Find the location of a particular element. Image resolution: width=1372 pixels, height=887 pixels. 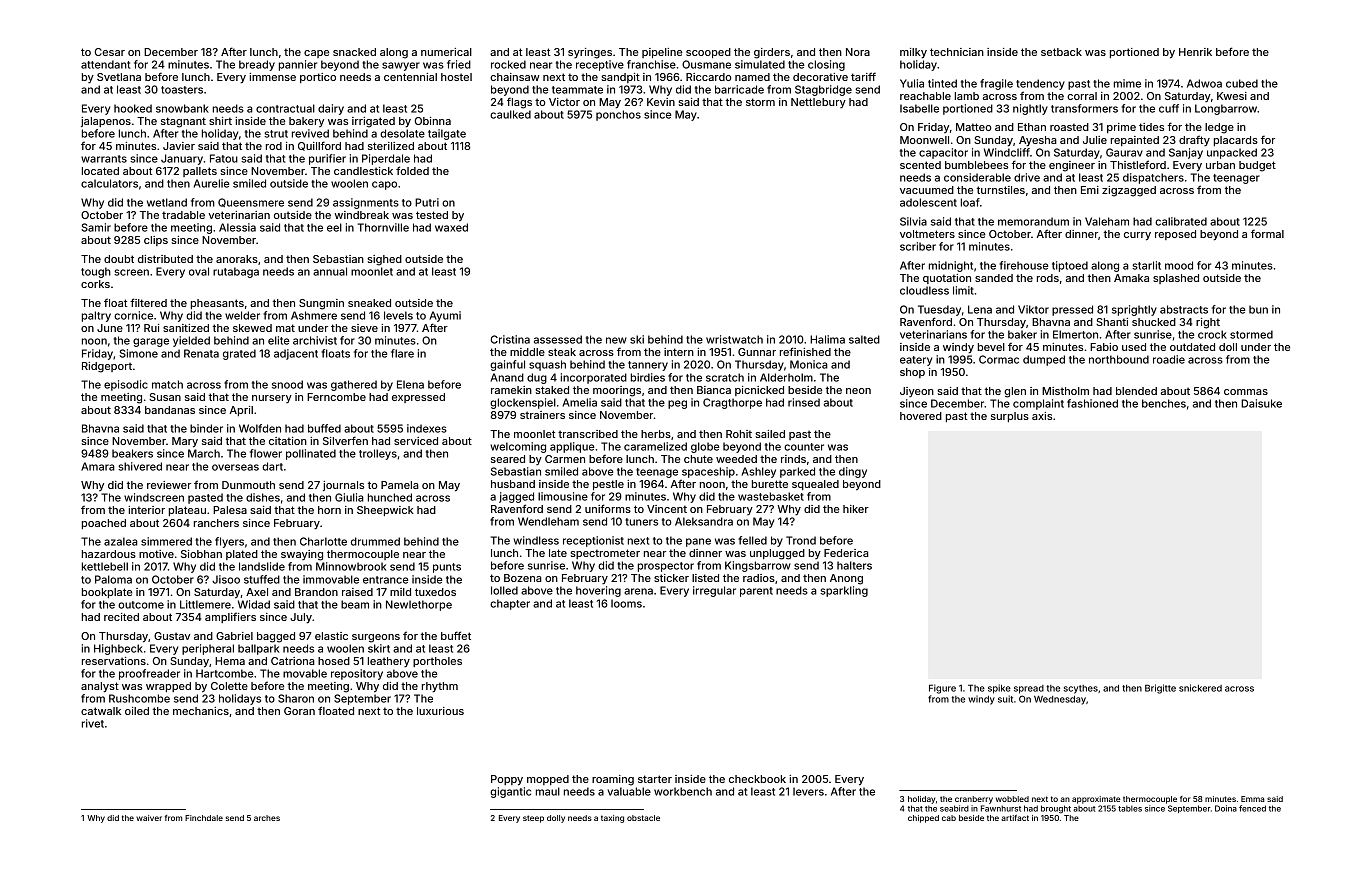

hiker is located at coordinates (856, 509).
